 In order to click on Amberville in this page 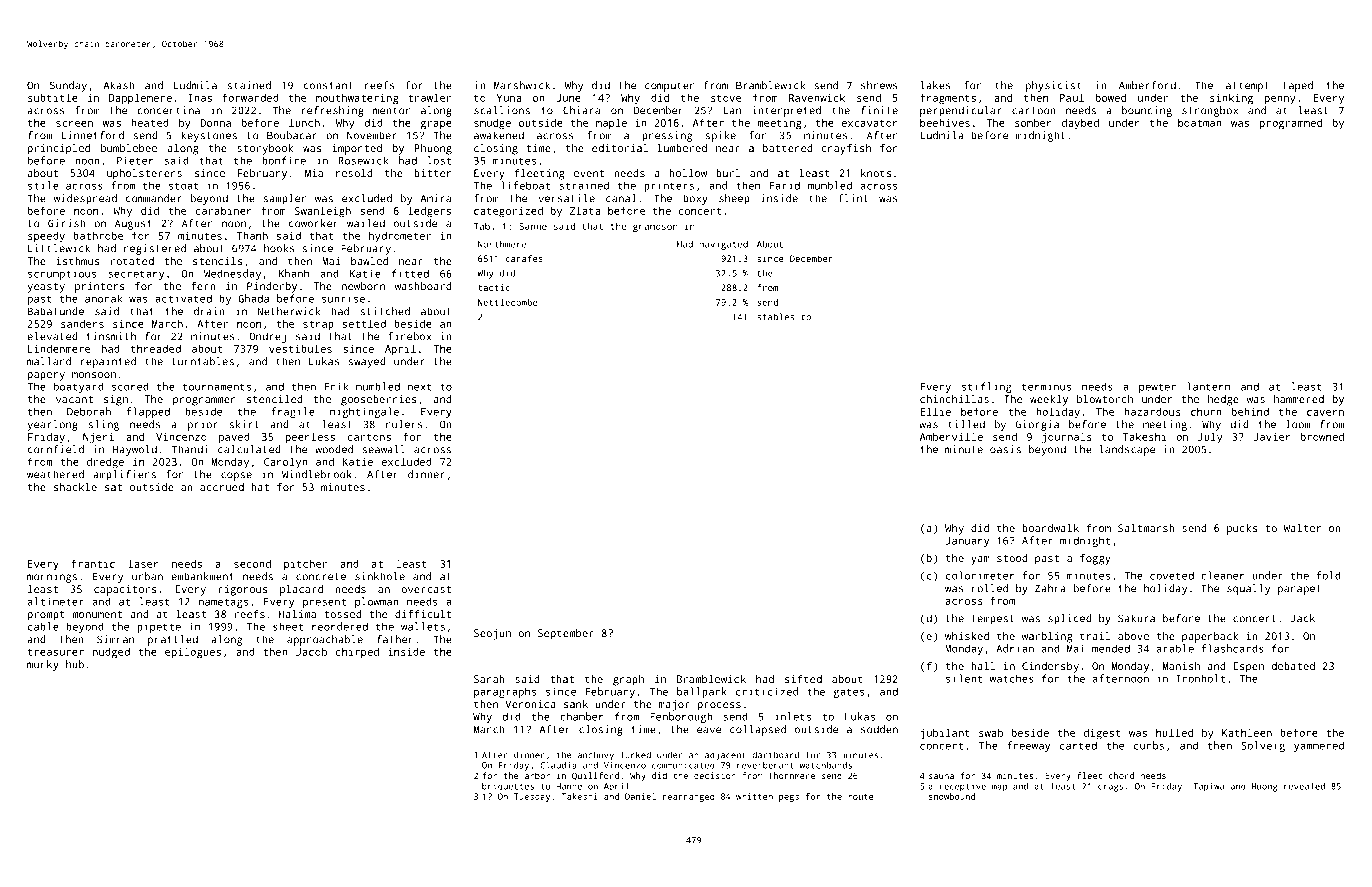, I will do `click(951, 436)`.
